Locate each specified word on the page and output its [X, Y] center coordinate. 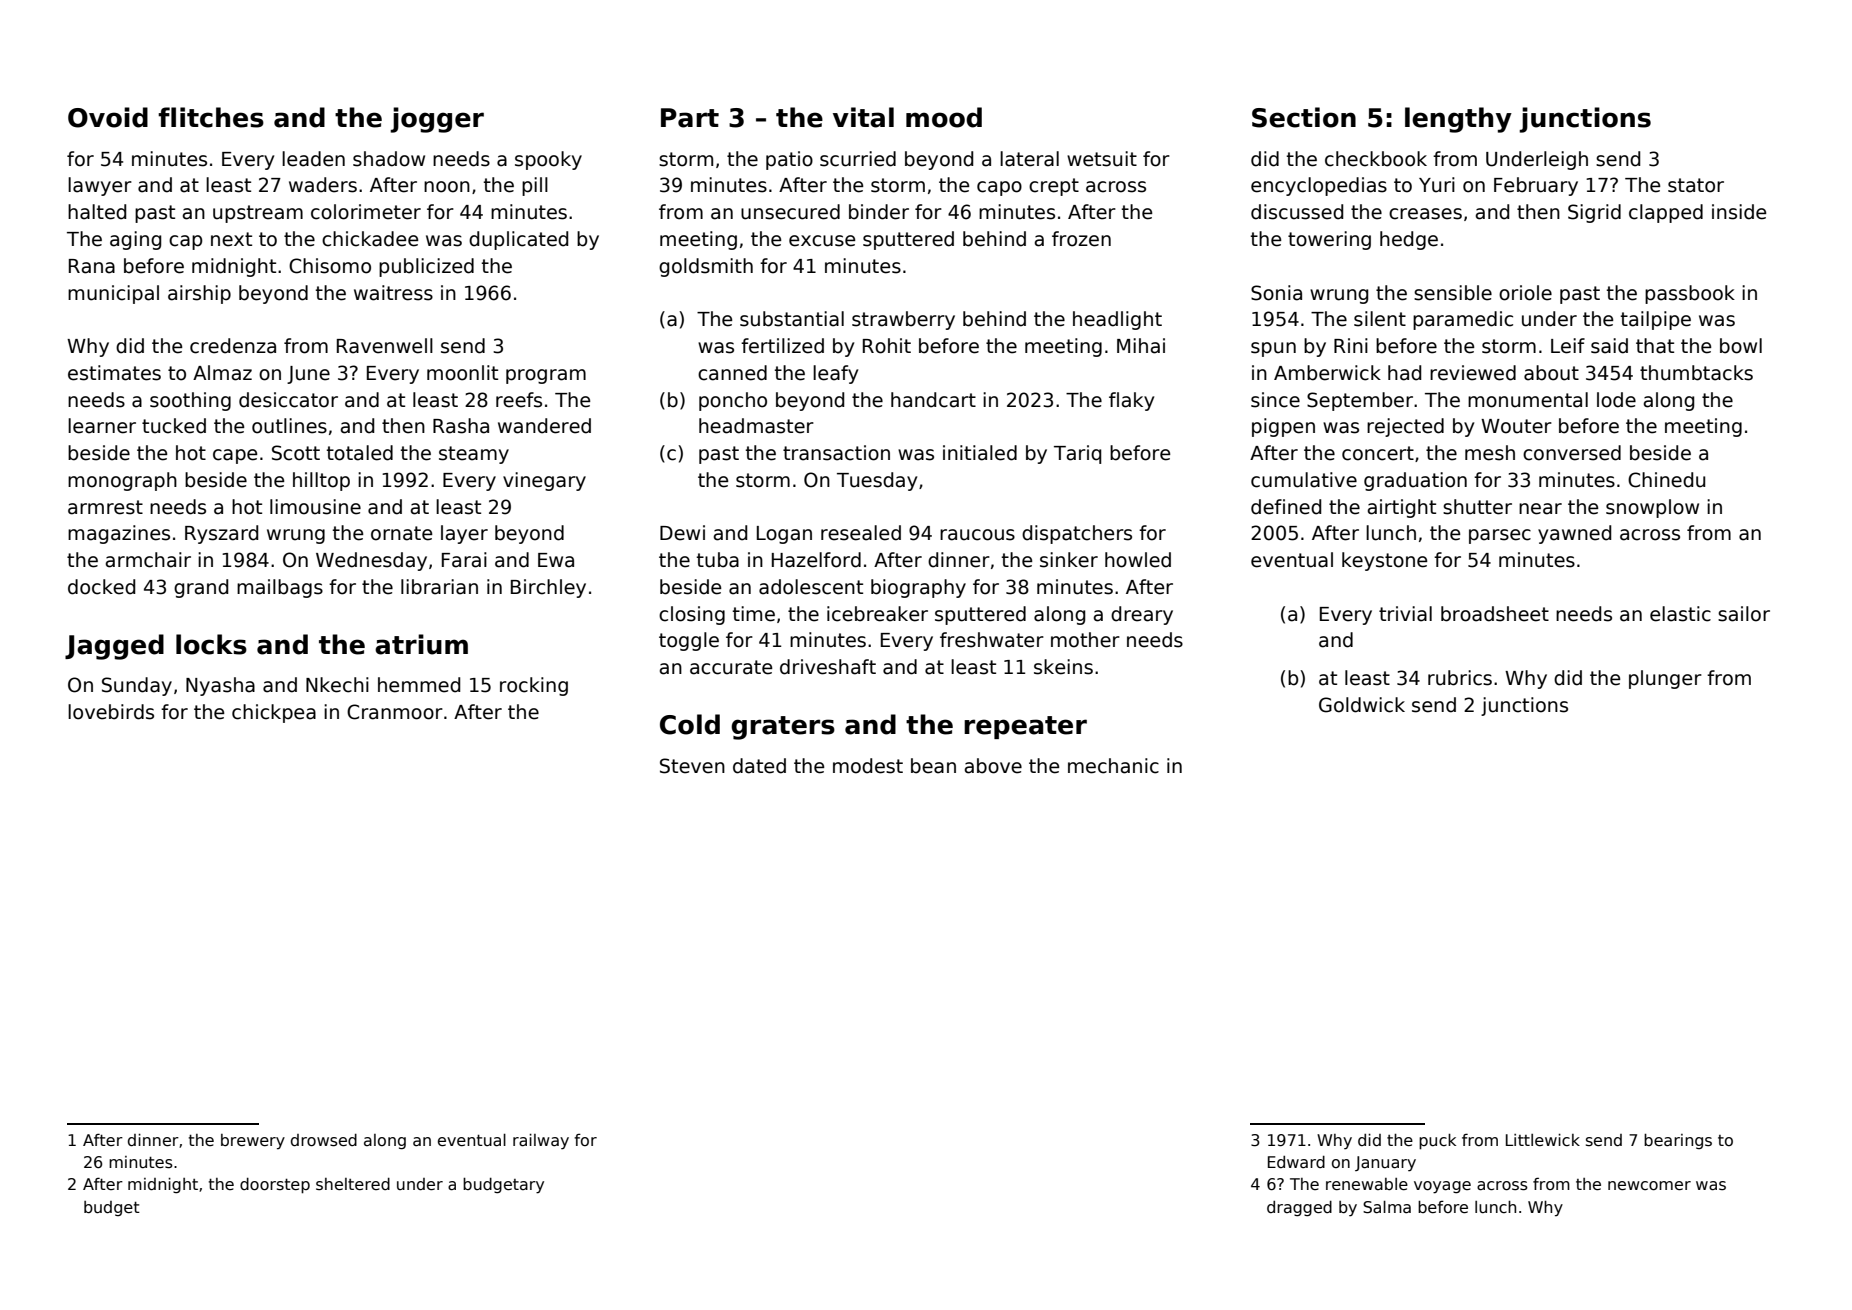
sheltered [353, 1184]
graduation [1415, 481]
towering [1329, 240]
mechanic [1113, 766]
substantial [792, 319]
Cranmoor [395, 712]
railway [541, 1142]
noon [447, 187]
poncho [733, 401]
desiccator [288, 400]
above [993, 766]
